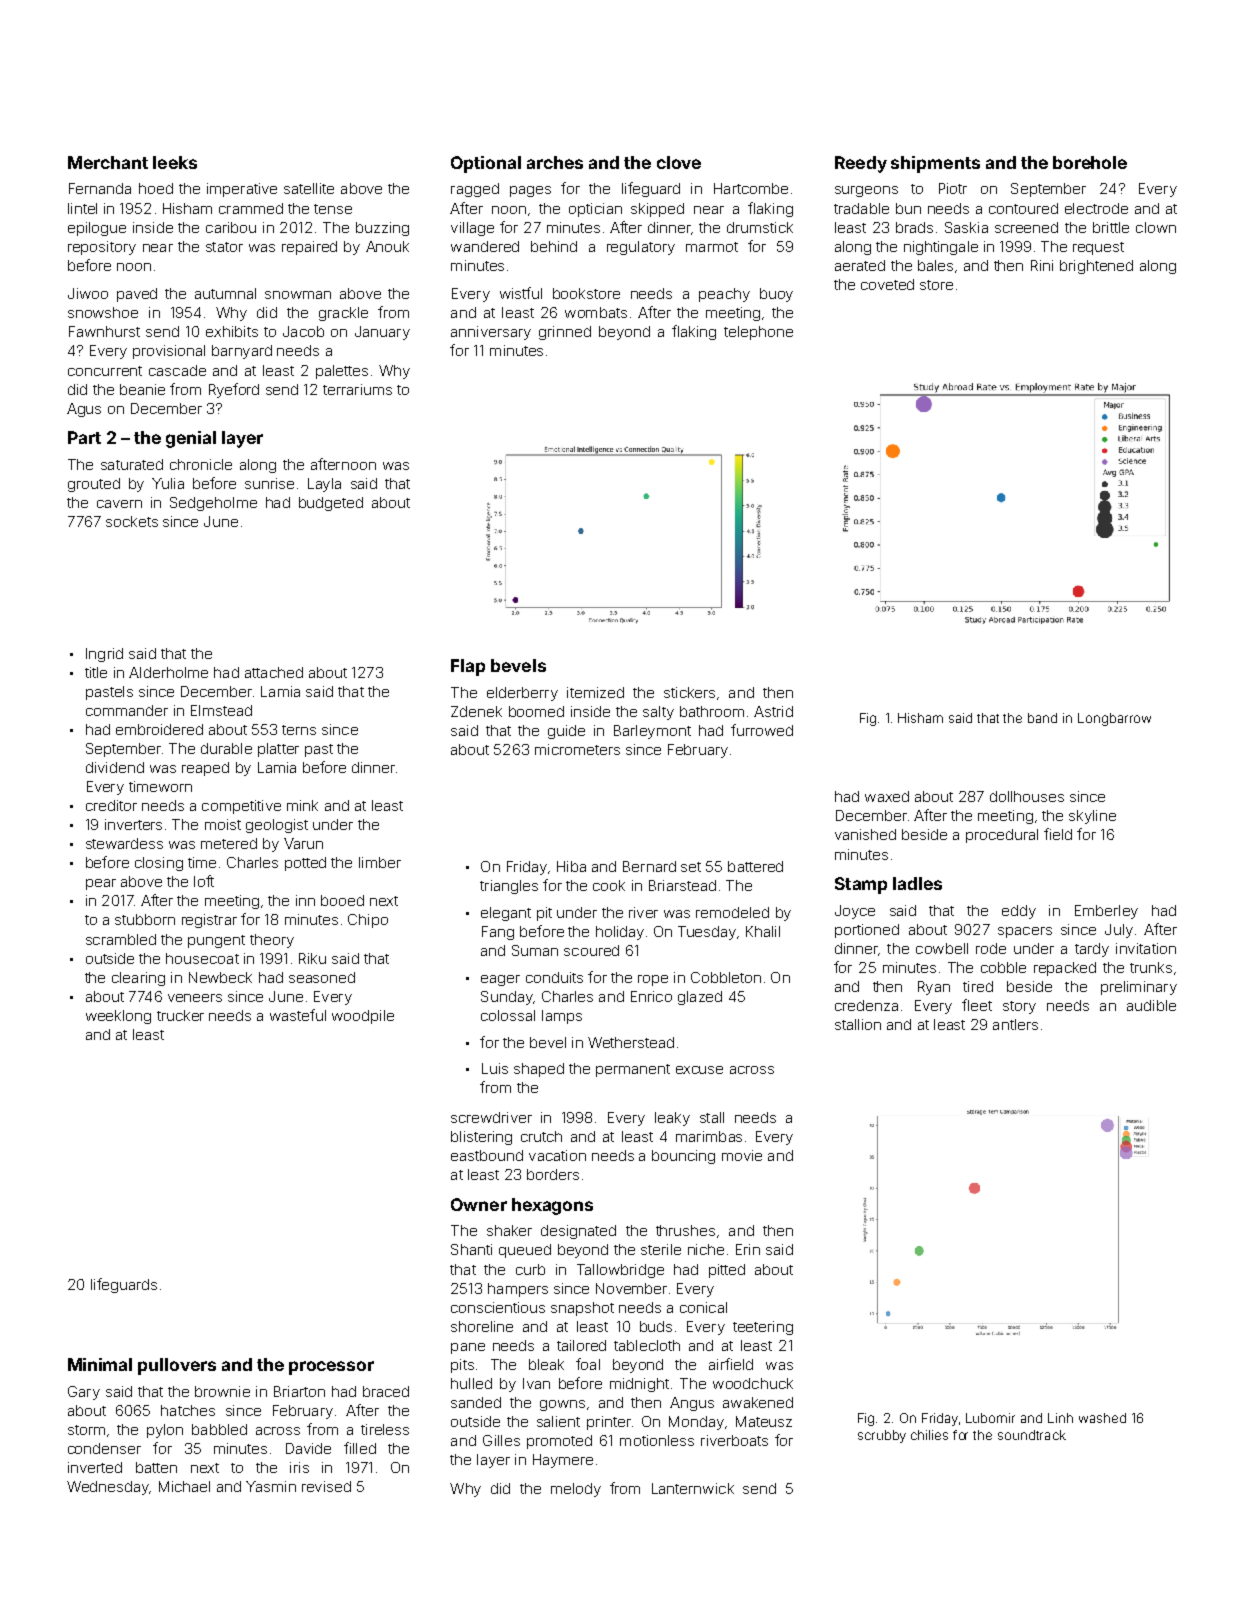 This screenshot has width=1244, height=1610. What do you see at coordinates (1060, 1418) in the screenshot?
I see `Linh` at bounding box center [1060, 1418].
